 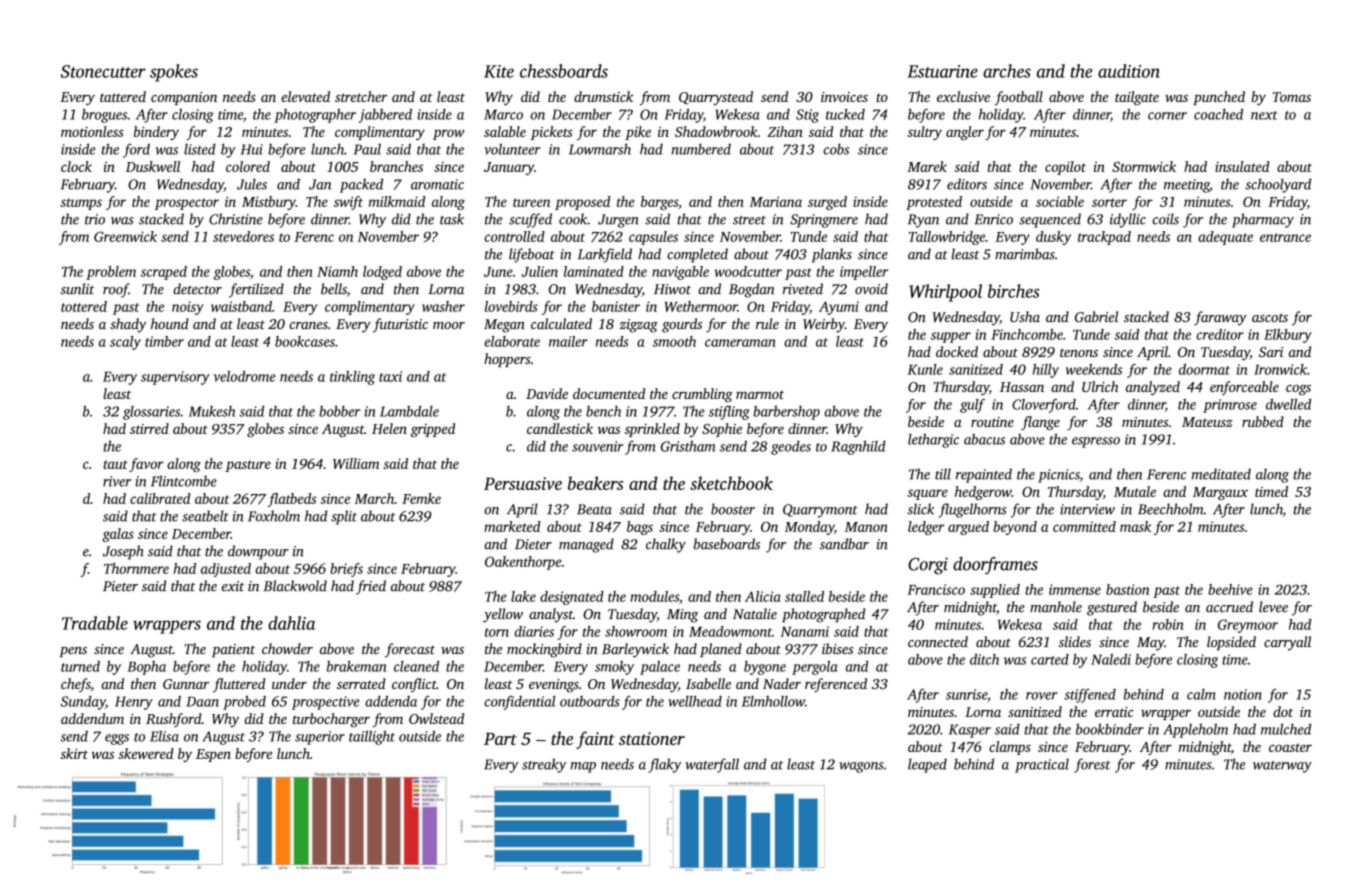 What do you see at coordinates (125, 343) in the page?
I see `scaly` at bounding box center [125, 343].
